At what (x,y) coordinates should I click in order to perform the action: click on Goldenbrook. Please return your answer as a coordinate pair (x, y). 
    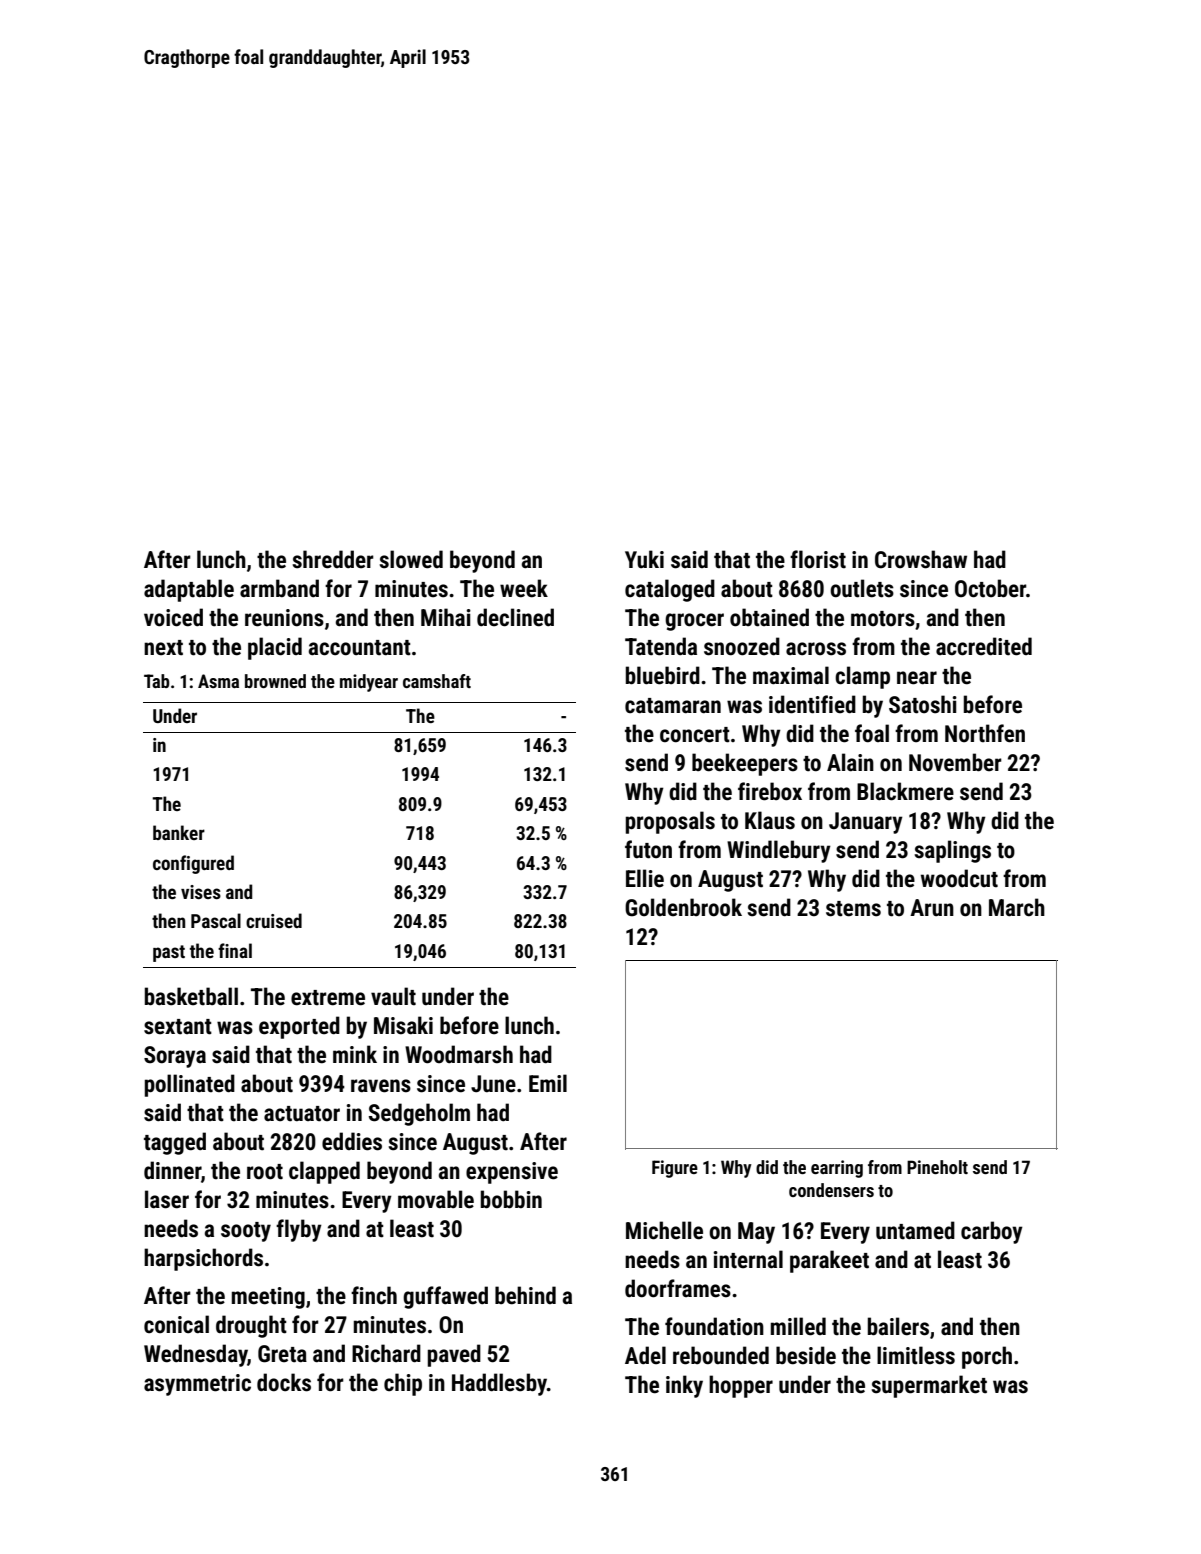
    Looking at the image, I should click on (683, 907).
